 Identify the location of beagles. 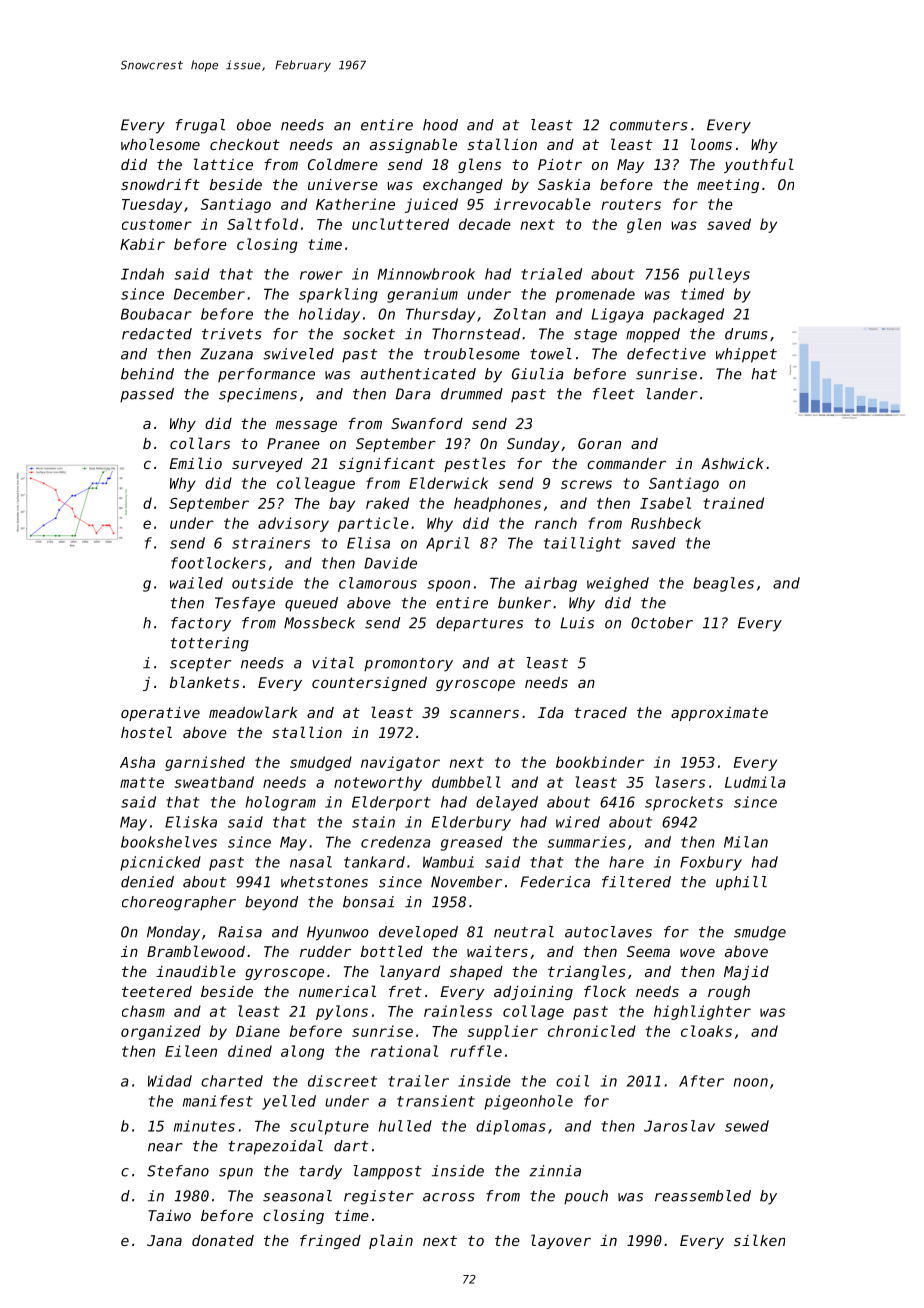
(723, 584).
